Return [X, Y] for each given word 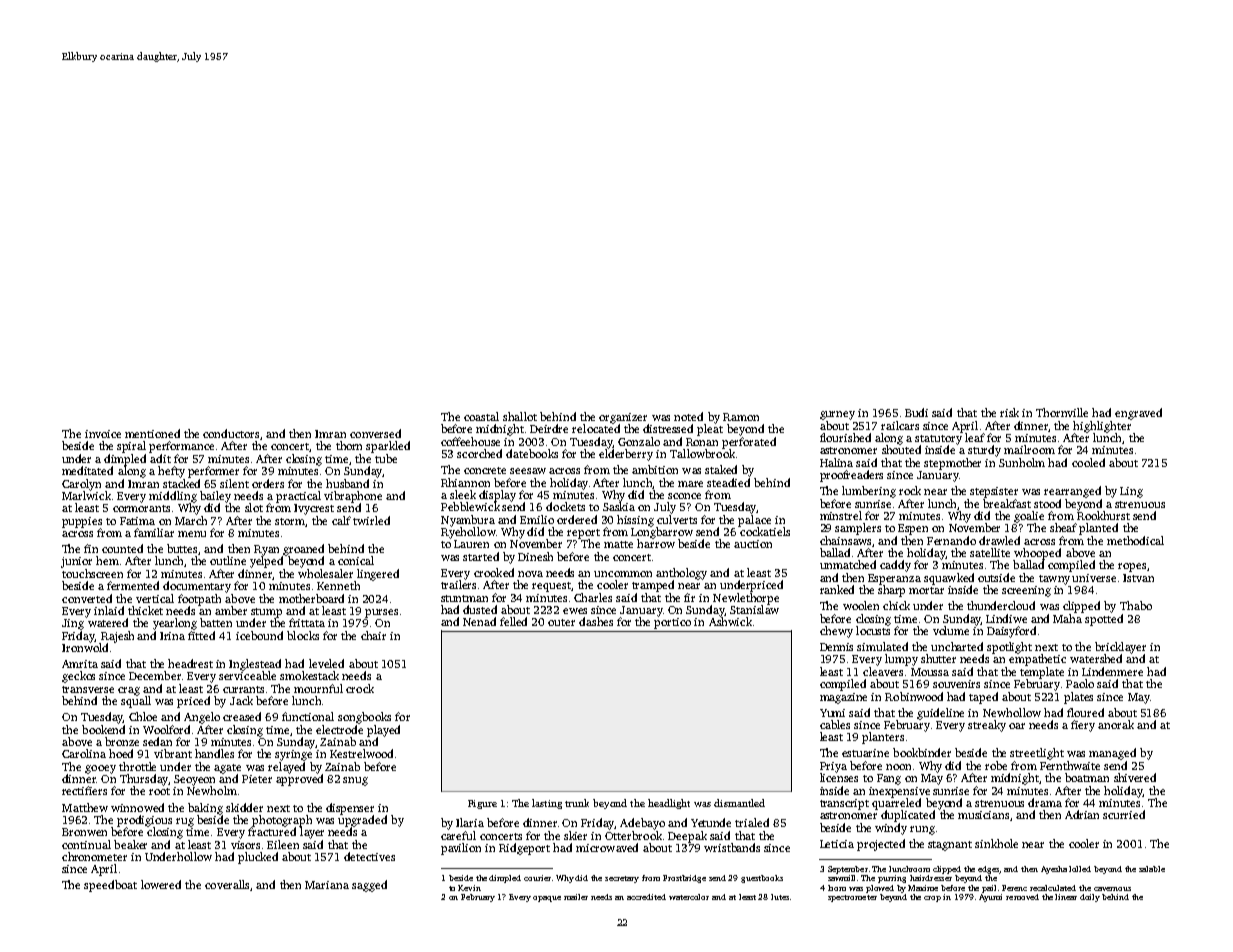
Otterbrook [633, 835]
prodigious [144, 821]
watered [108, 622]
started [481, 556]
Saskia [619, 506]
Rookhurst [1103, 515]
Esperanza [894, 579]
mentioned [152, 433]
